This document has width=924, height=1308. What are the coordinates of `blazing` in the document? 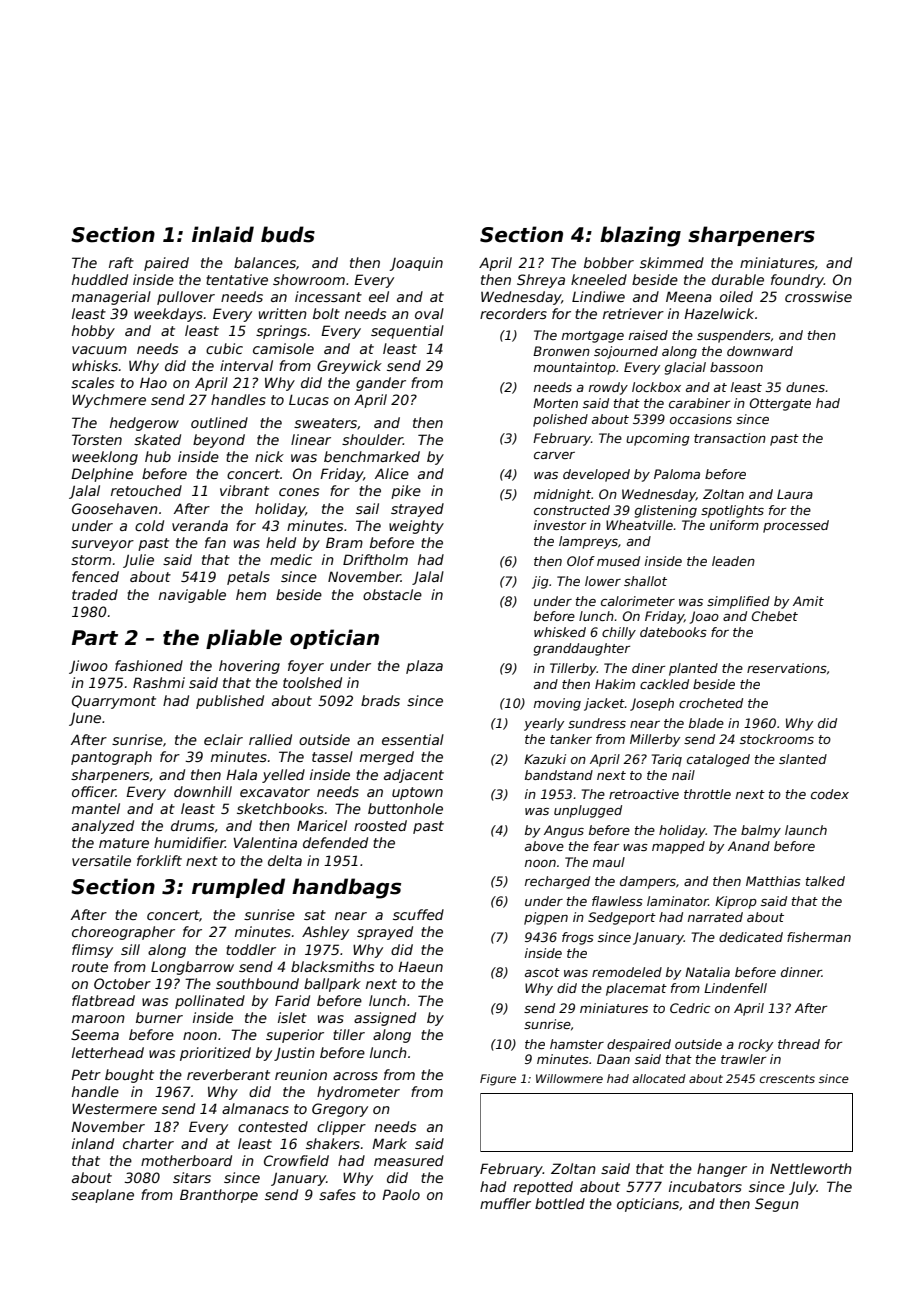 It's located at (640, 236).
